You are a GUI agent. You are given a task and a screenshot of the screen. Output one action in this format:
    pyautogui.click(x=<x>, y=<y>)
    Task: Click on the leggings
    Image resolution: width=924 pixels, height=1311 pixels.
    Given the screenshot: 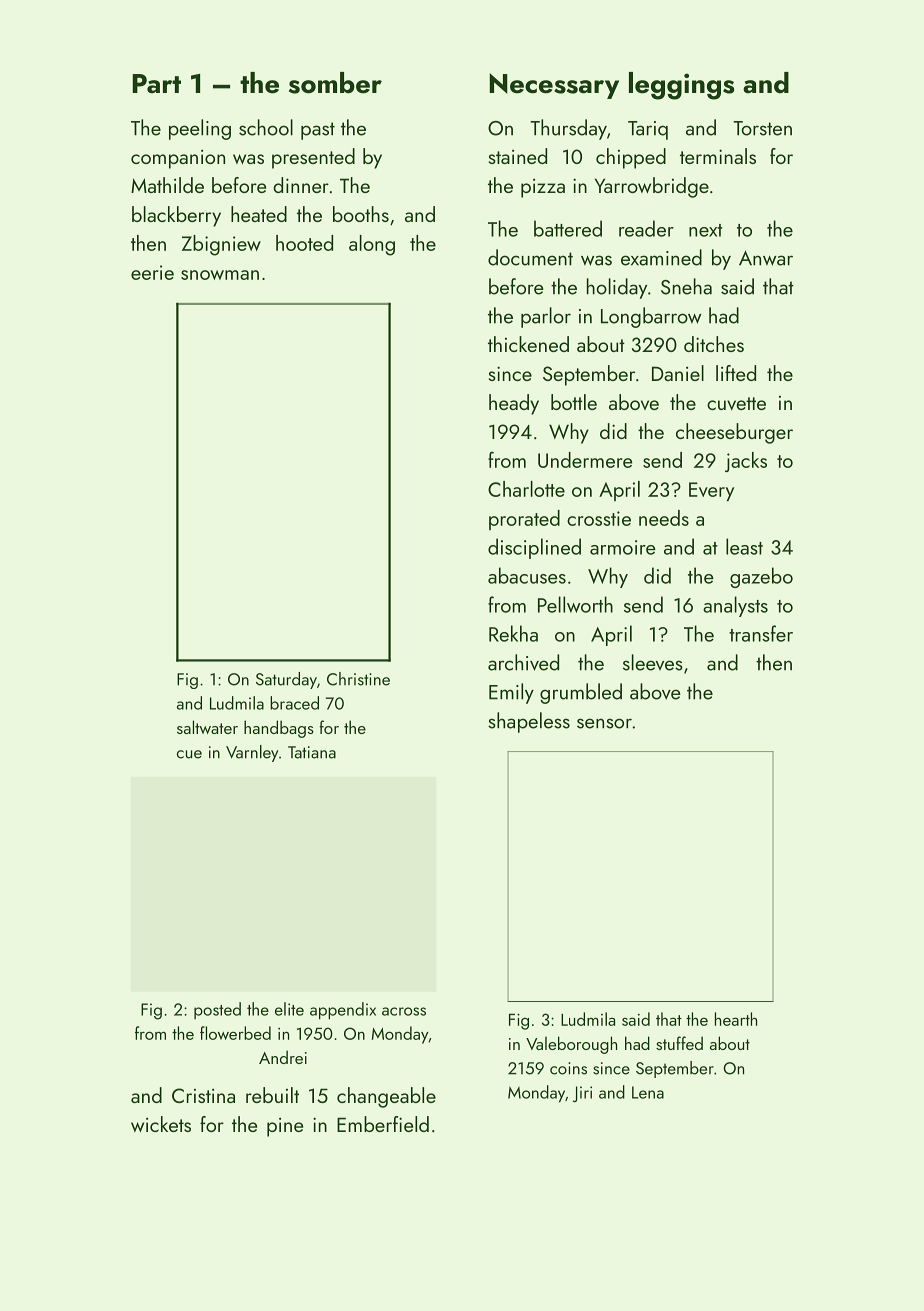 What is the action you would take?
    pyautogui.click(x=681, y=86)
